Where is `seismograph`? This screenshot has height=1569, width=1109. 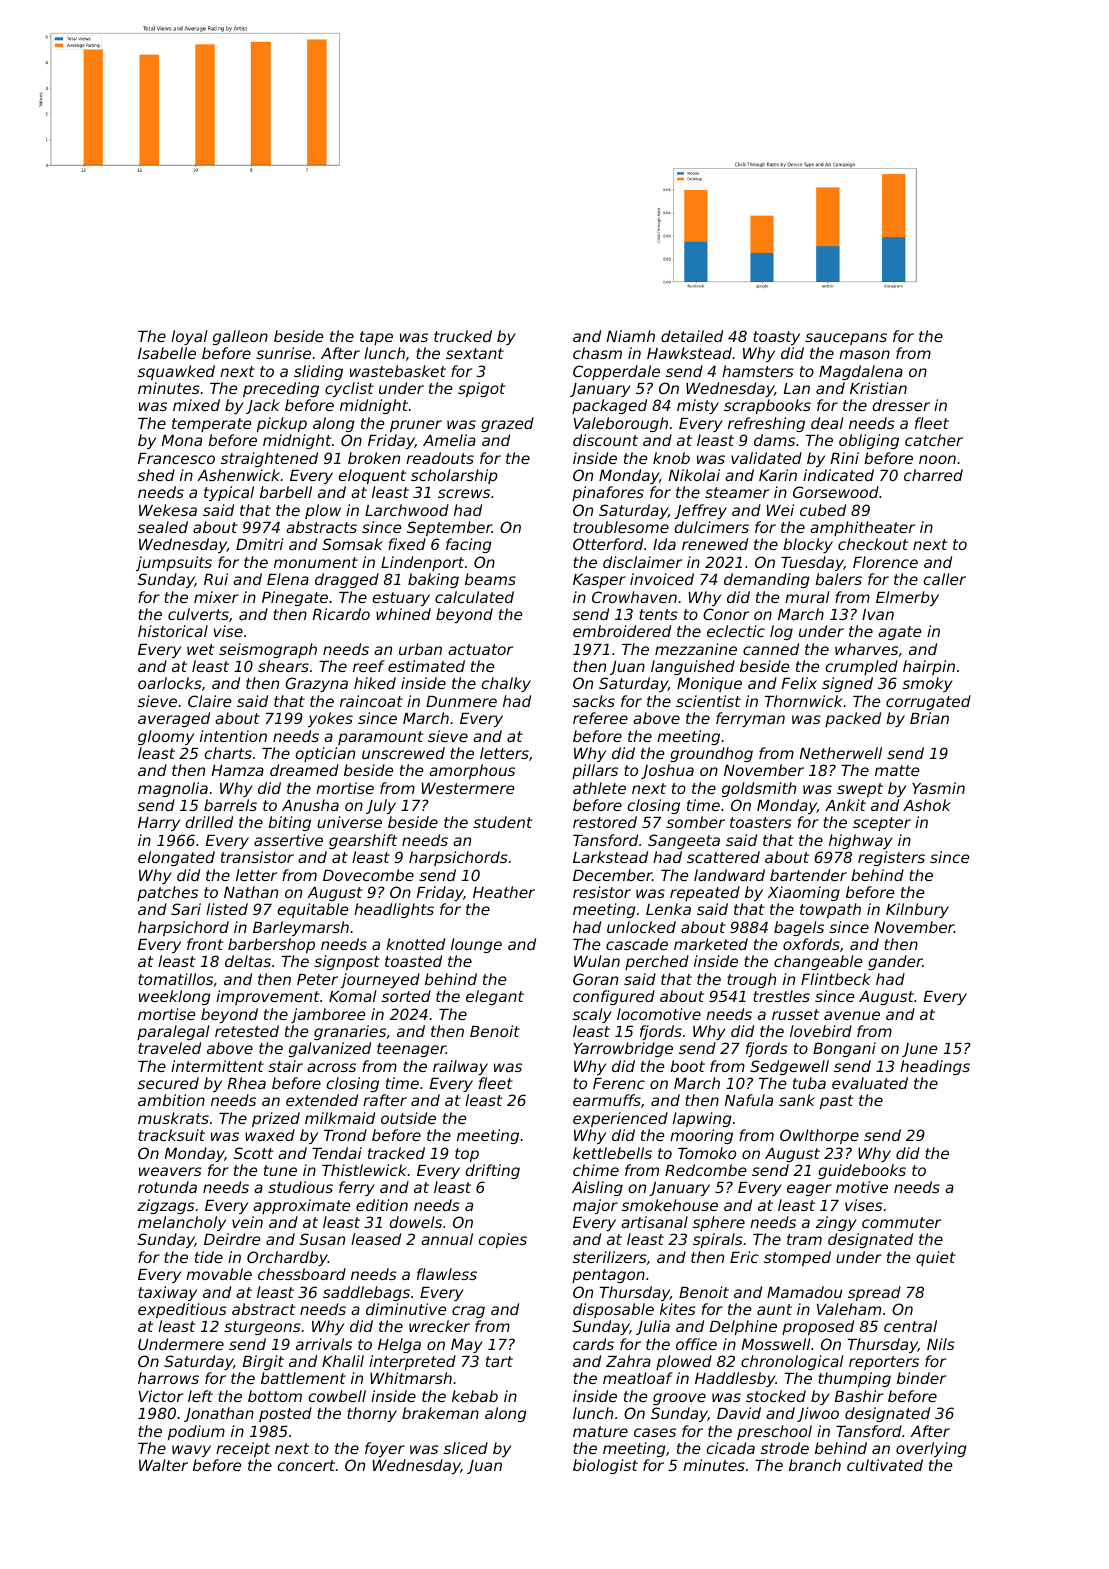
seismograph is located at coordinates (268, 650).
